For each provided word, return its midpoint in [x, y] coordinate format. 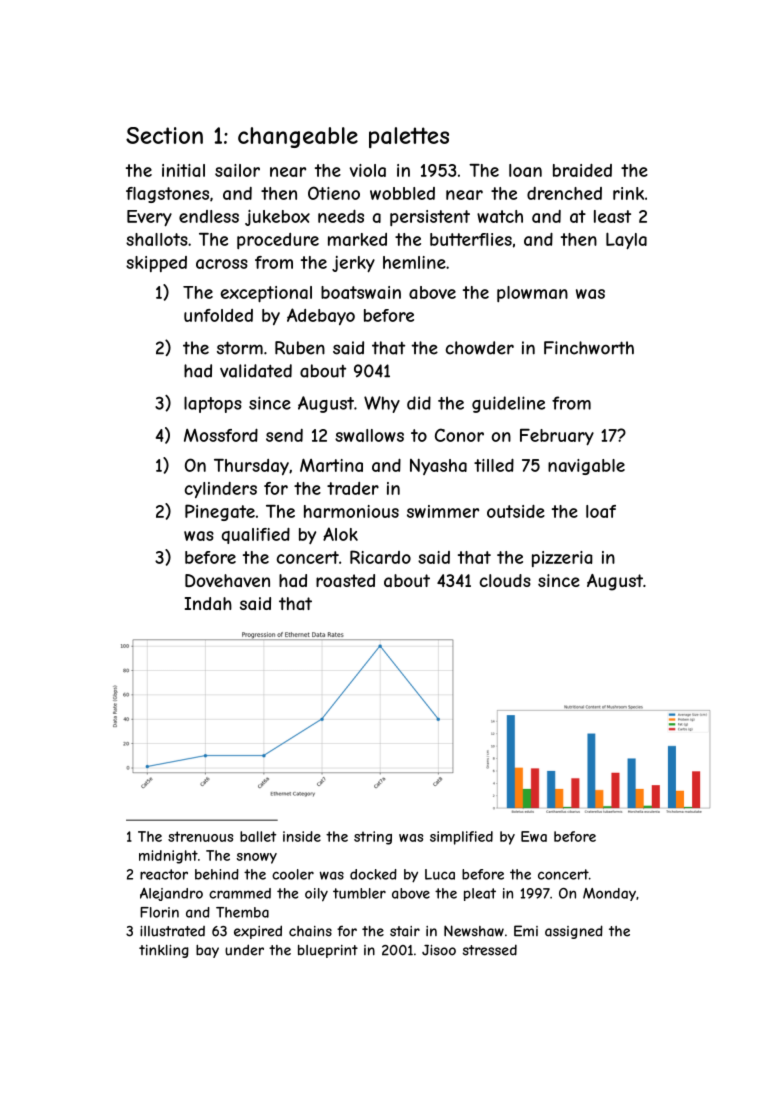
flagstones [167, 195]
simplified [461, 838]
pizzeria [562, 559]
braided [582, 170]
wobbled [402, 193]
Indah [208, 603]
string [373, 838]
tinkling [164, 951]
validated [256, 371]
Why [382, 404]
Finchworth [589, 348]
